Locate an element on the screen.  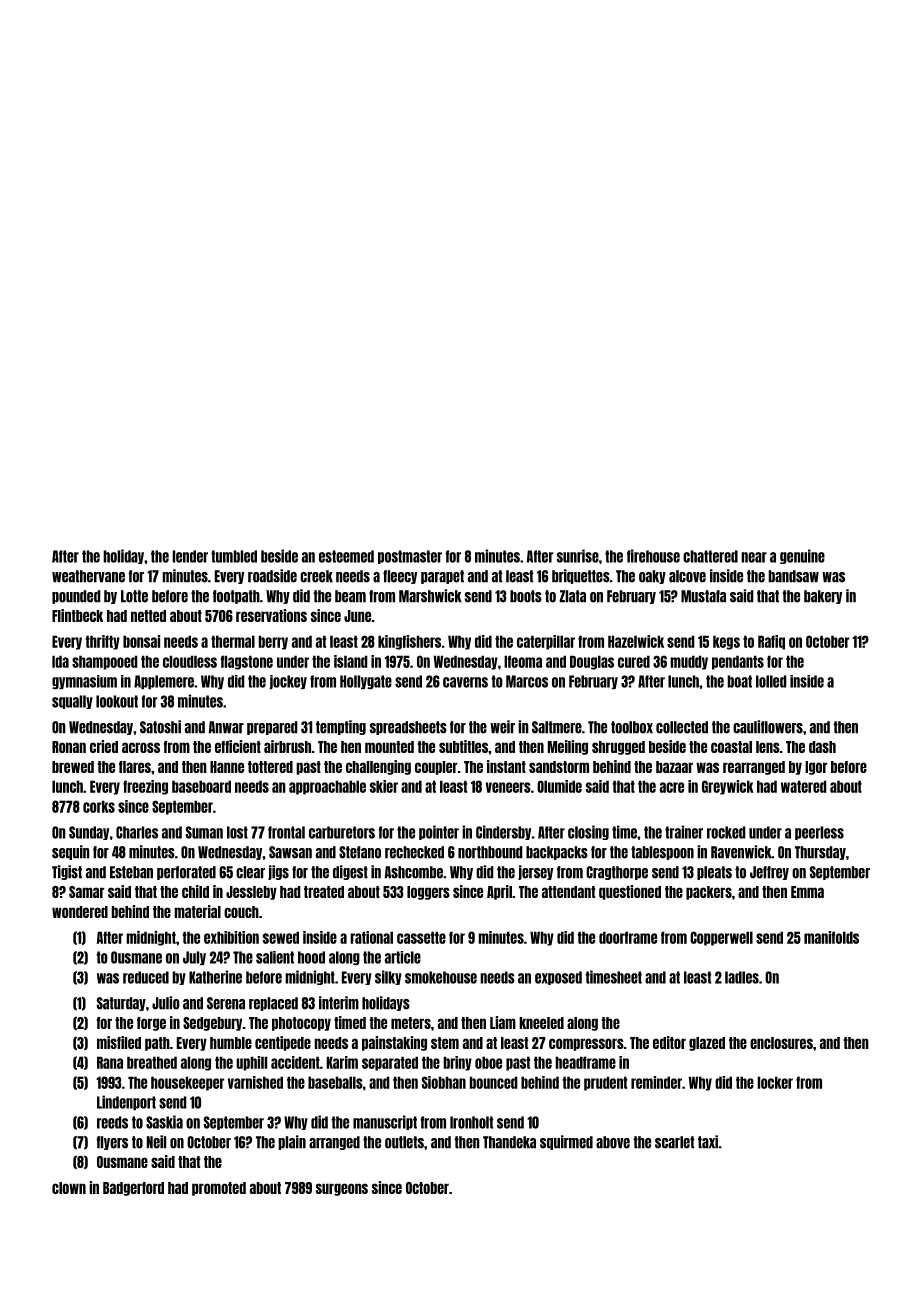
surgeons is located at coordinates (342, 1189).
